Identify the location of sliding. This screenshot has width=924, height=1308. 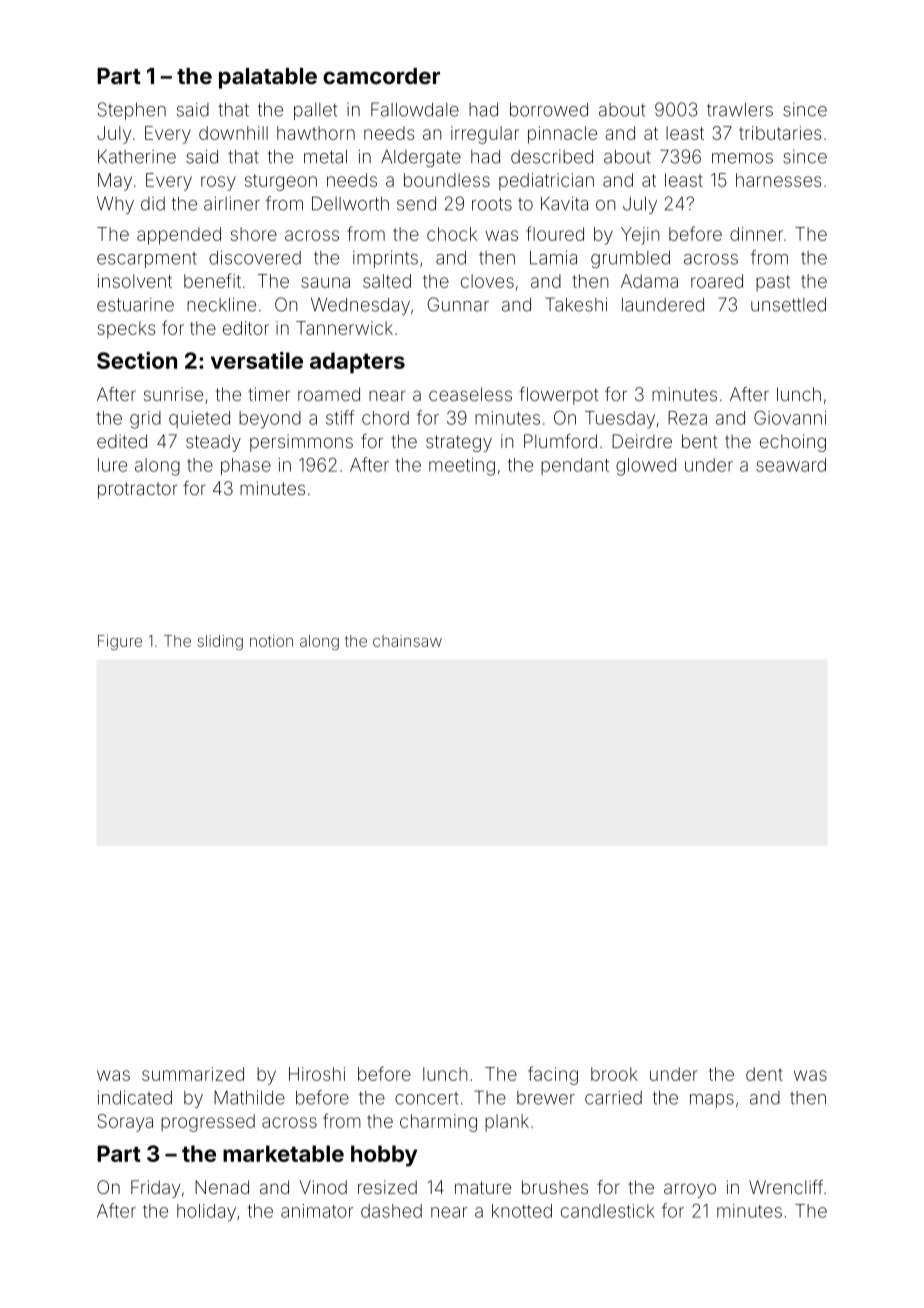
(220, 642).
